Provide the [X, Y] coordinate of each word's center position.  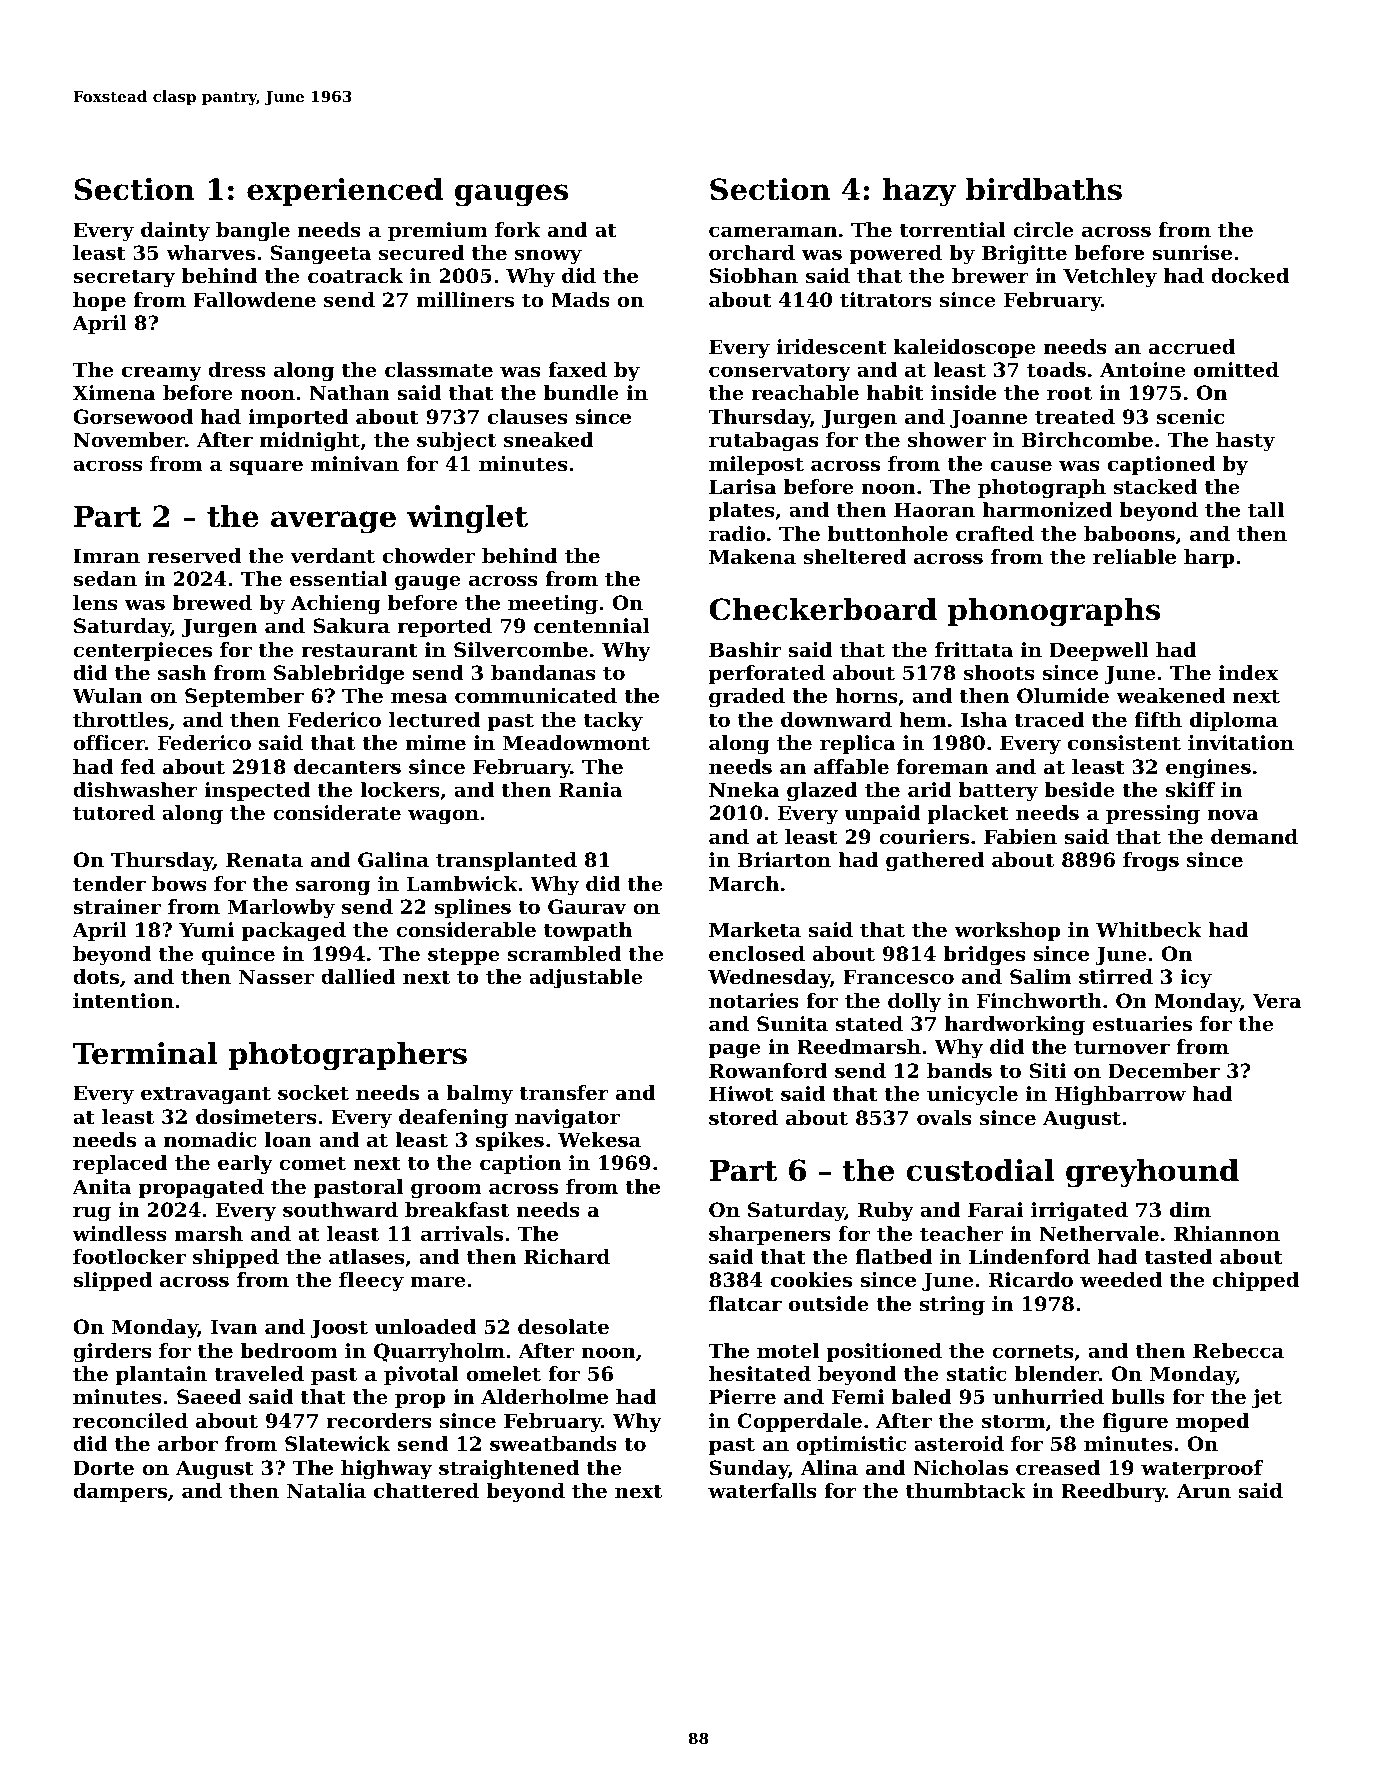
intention [123, 1001]
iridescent [831, 347]
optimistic [851, 1445]
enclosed [757, 954]
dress [237, 370]
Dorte [103, 1468]
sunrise [1192, 253]
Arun [1204, 1490]
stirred [1116, 977]
